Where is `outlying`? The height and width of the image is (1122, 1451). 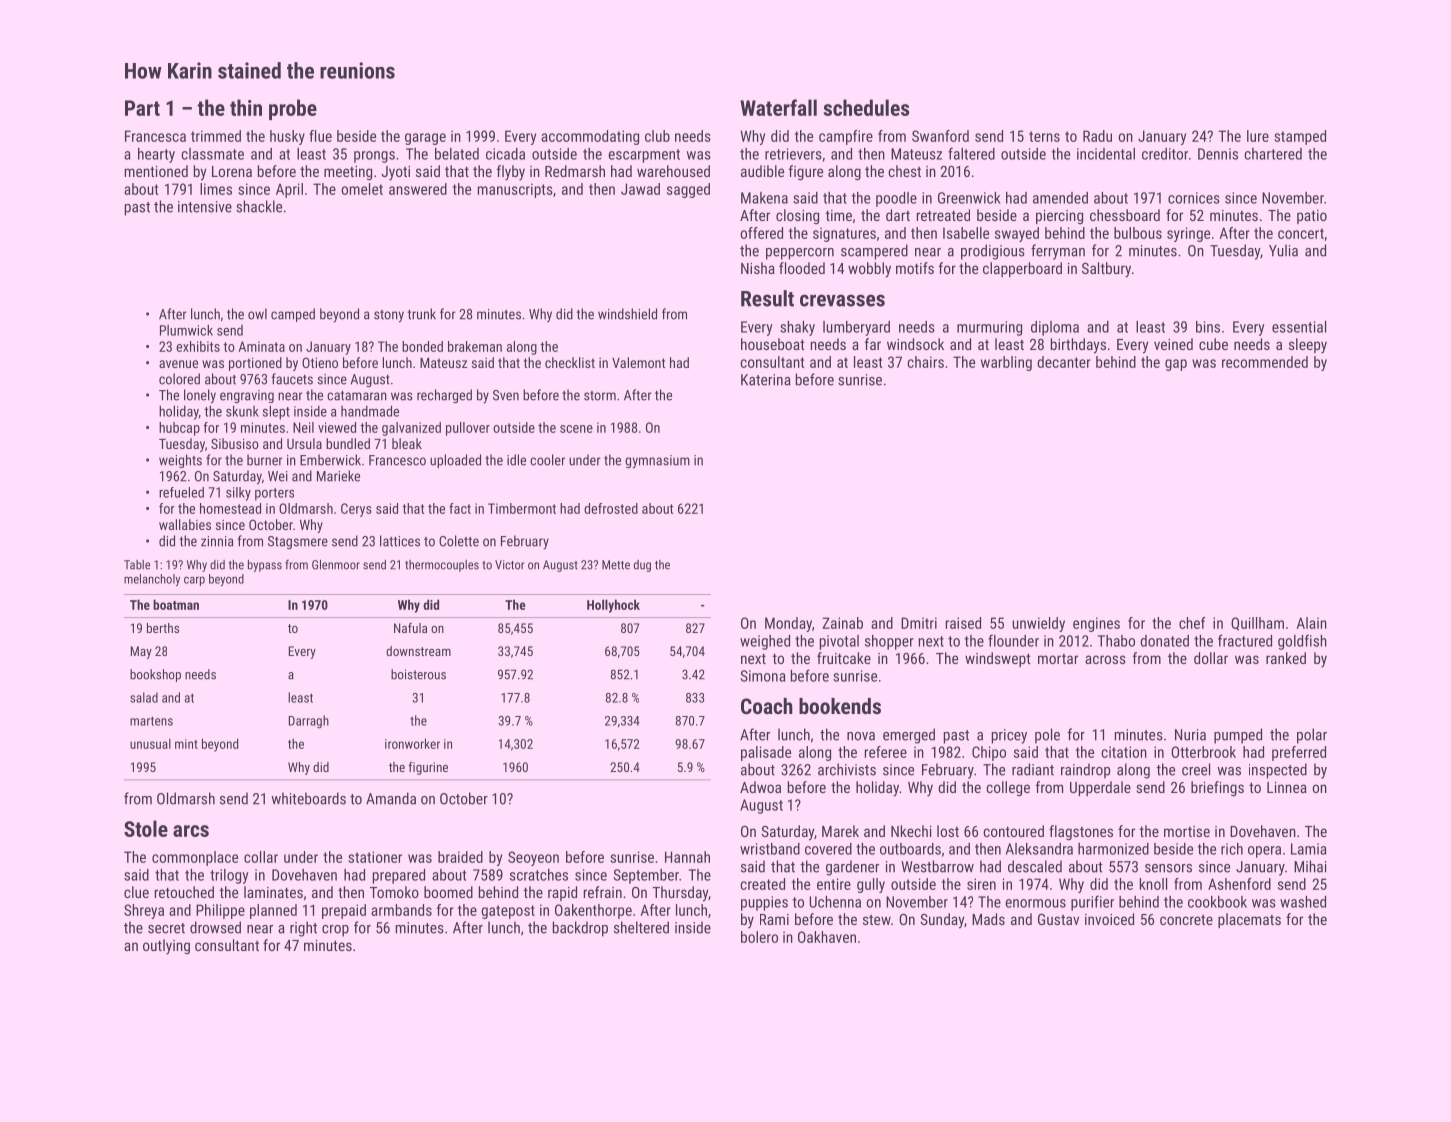 outlying is located at coordinates (166, 947).
